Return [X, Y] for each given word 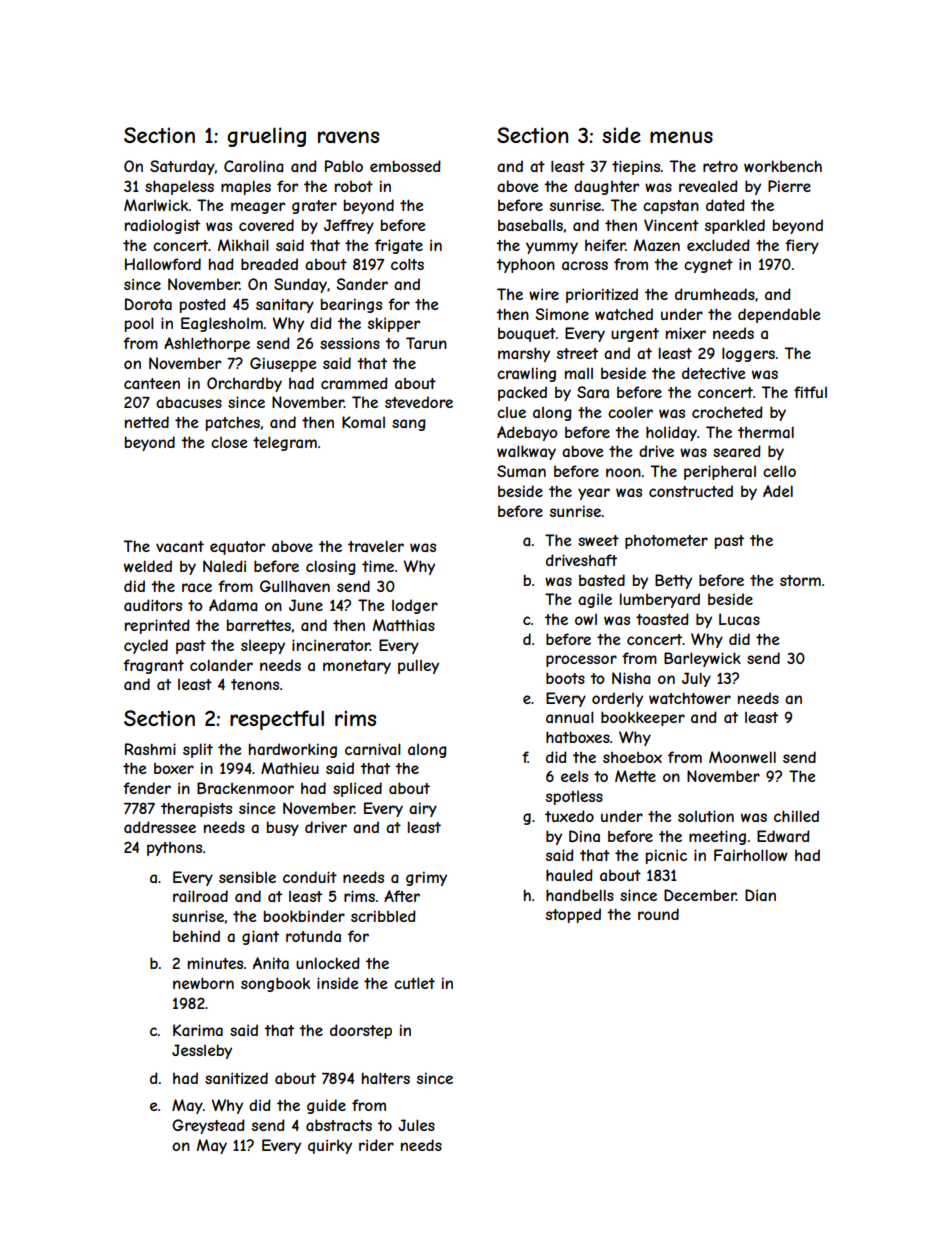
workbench [783, 166]
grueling [266, 137]
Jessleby [202, 1051]
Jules [416, 1125]
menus [681, 137]
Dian [760, 895]
